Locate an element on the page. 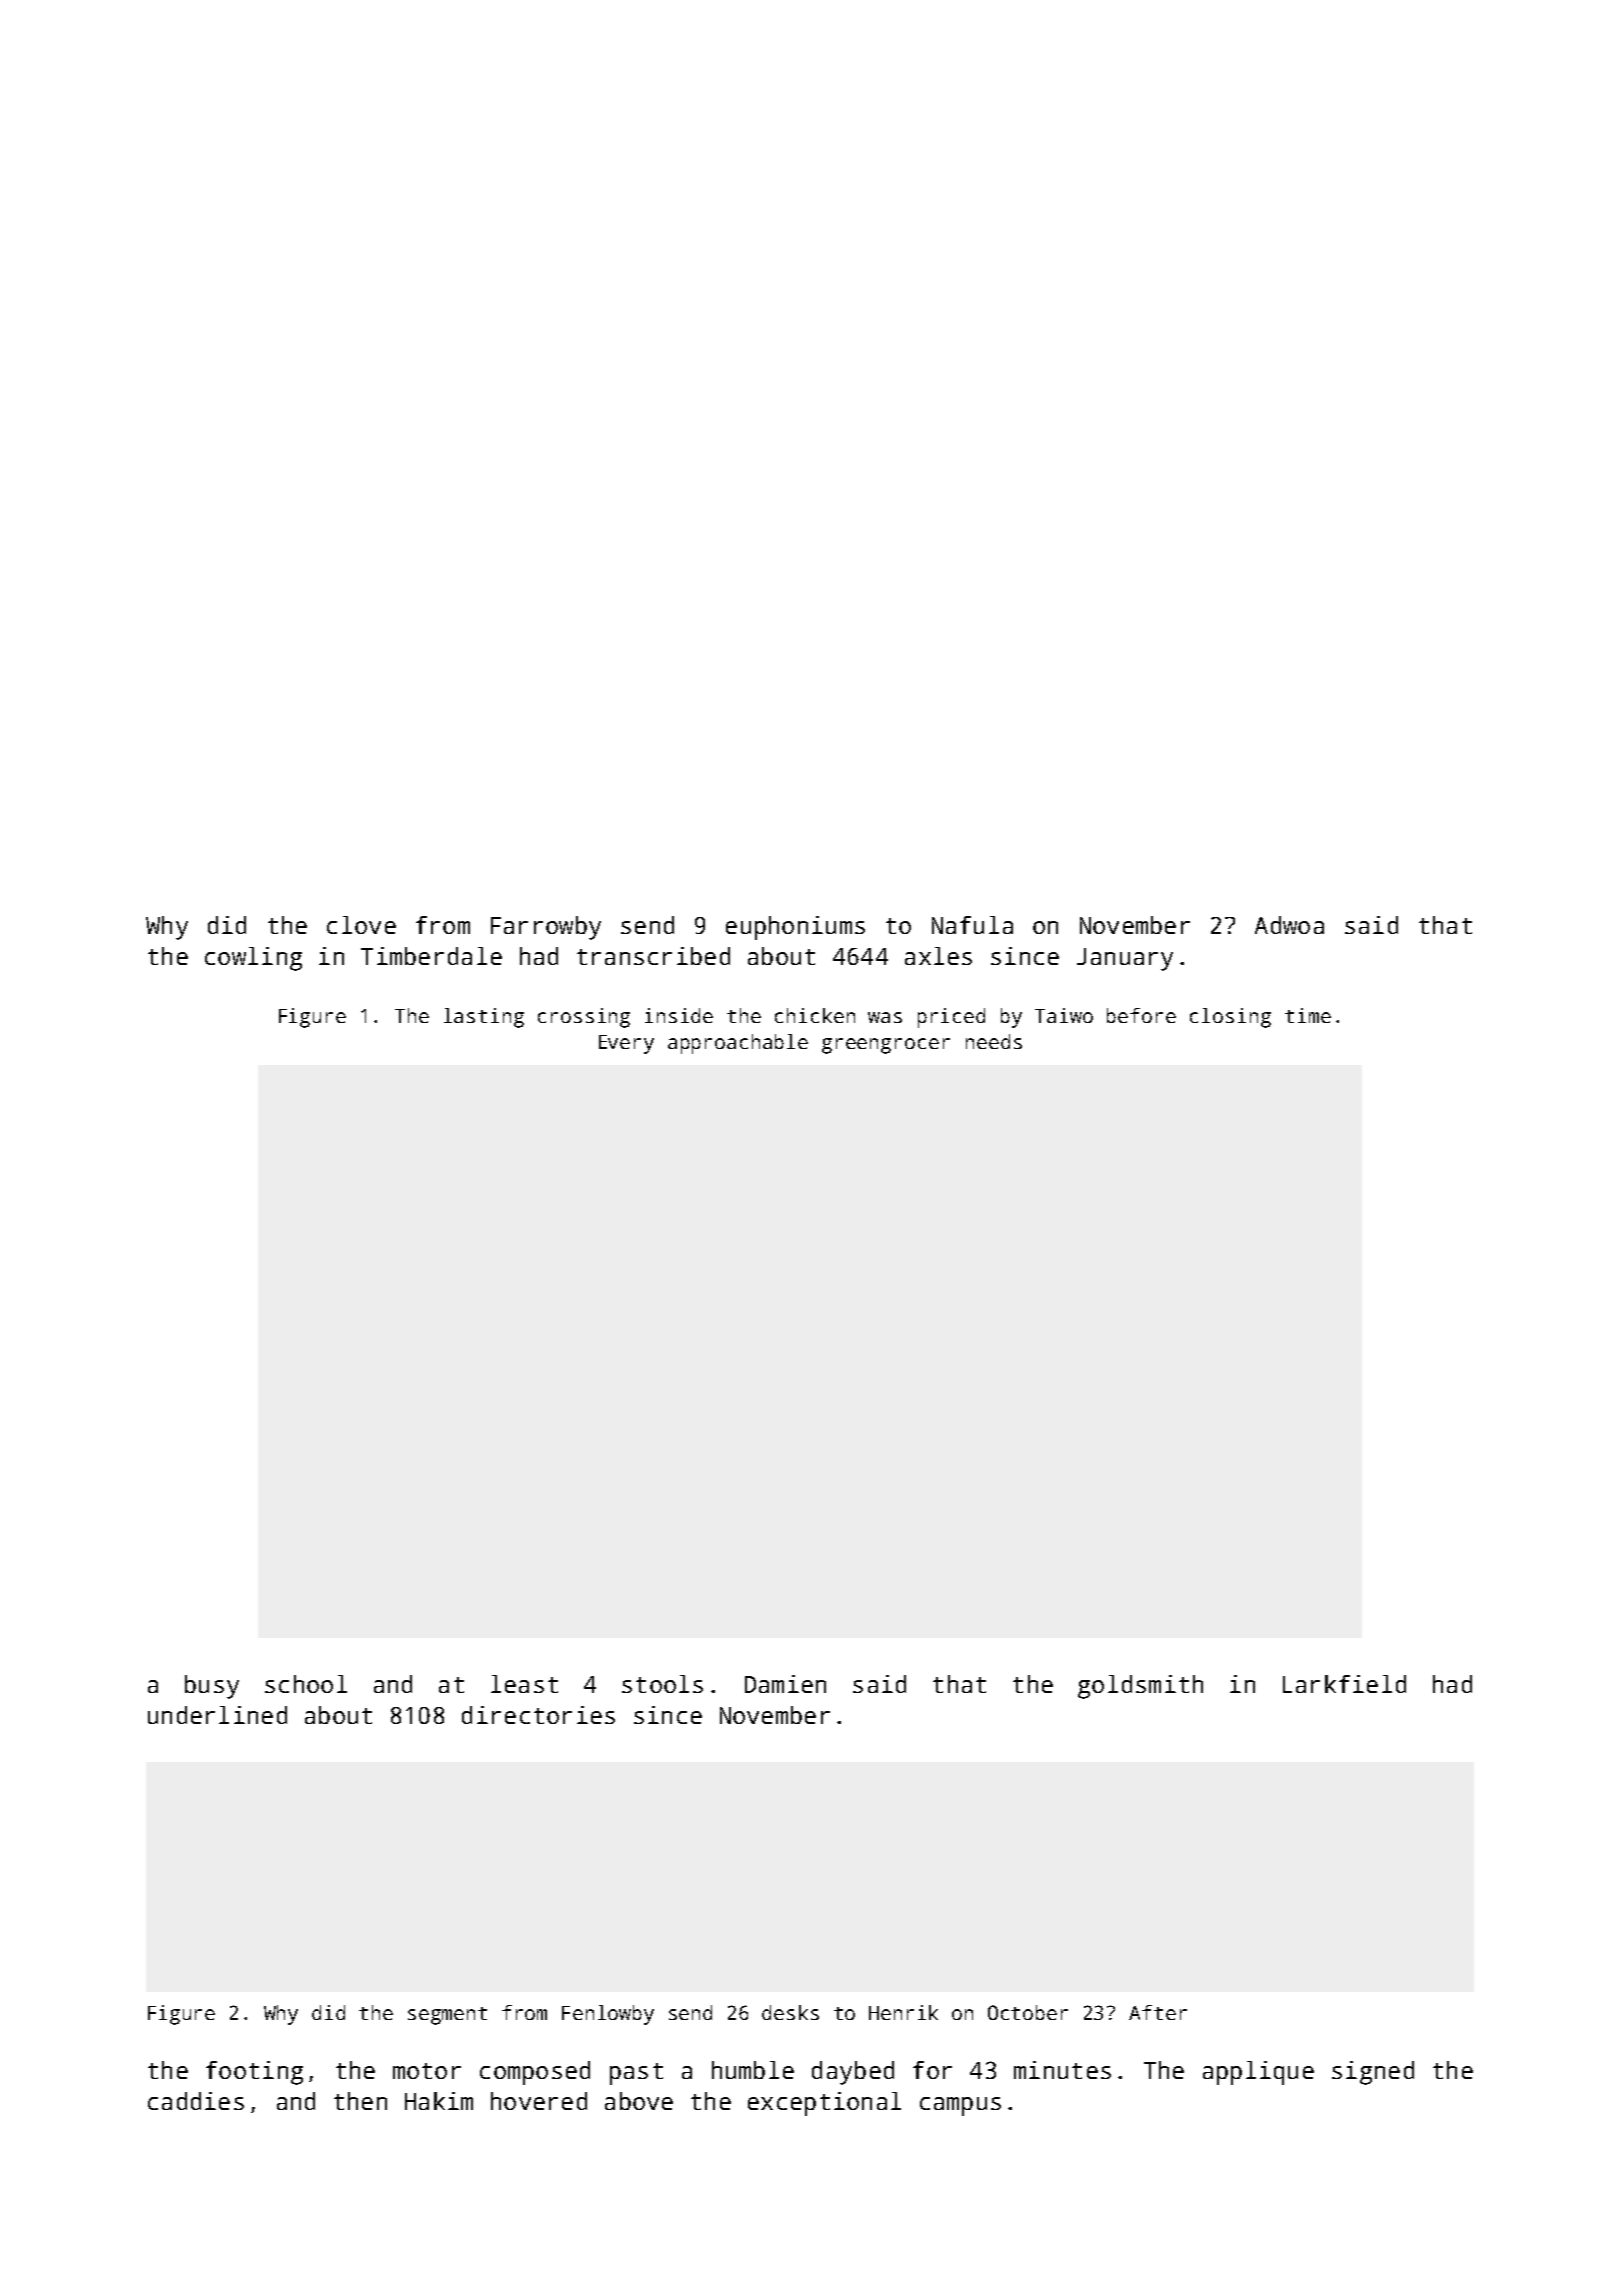 The height and width of the image is (2292, 1620). goldsmith is located at coordinates (1140, 1687).
